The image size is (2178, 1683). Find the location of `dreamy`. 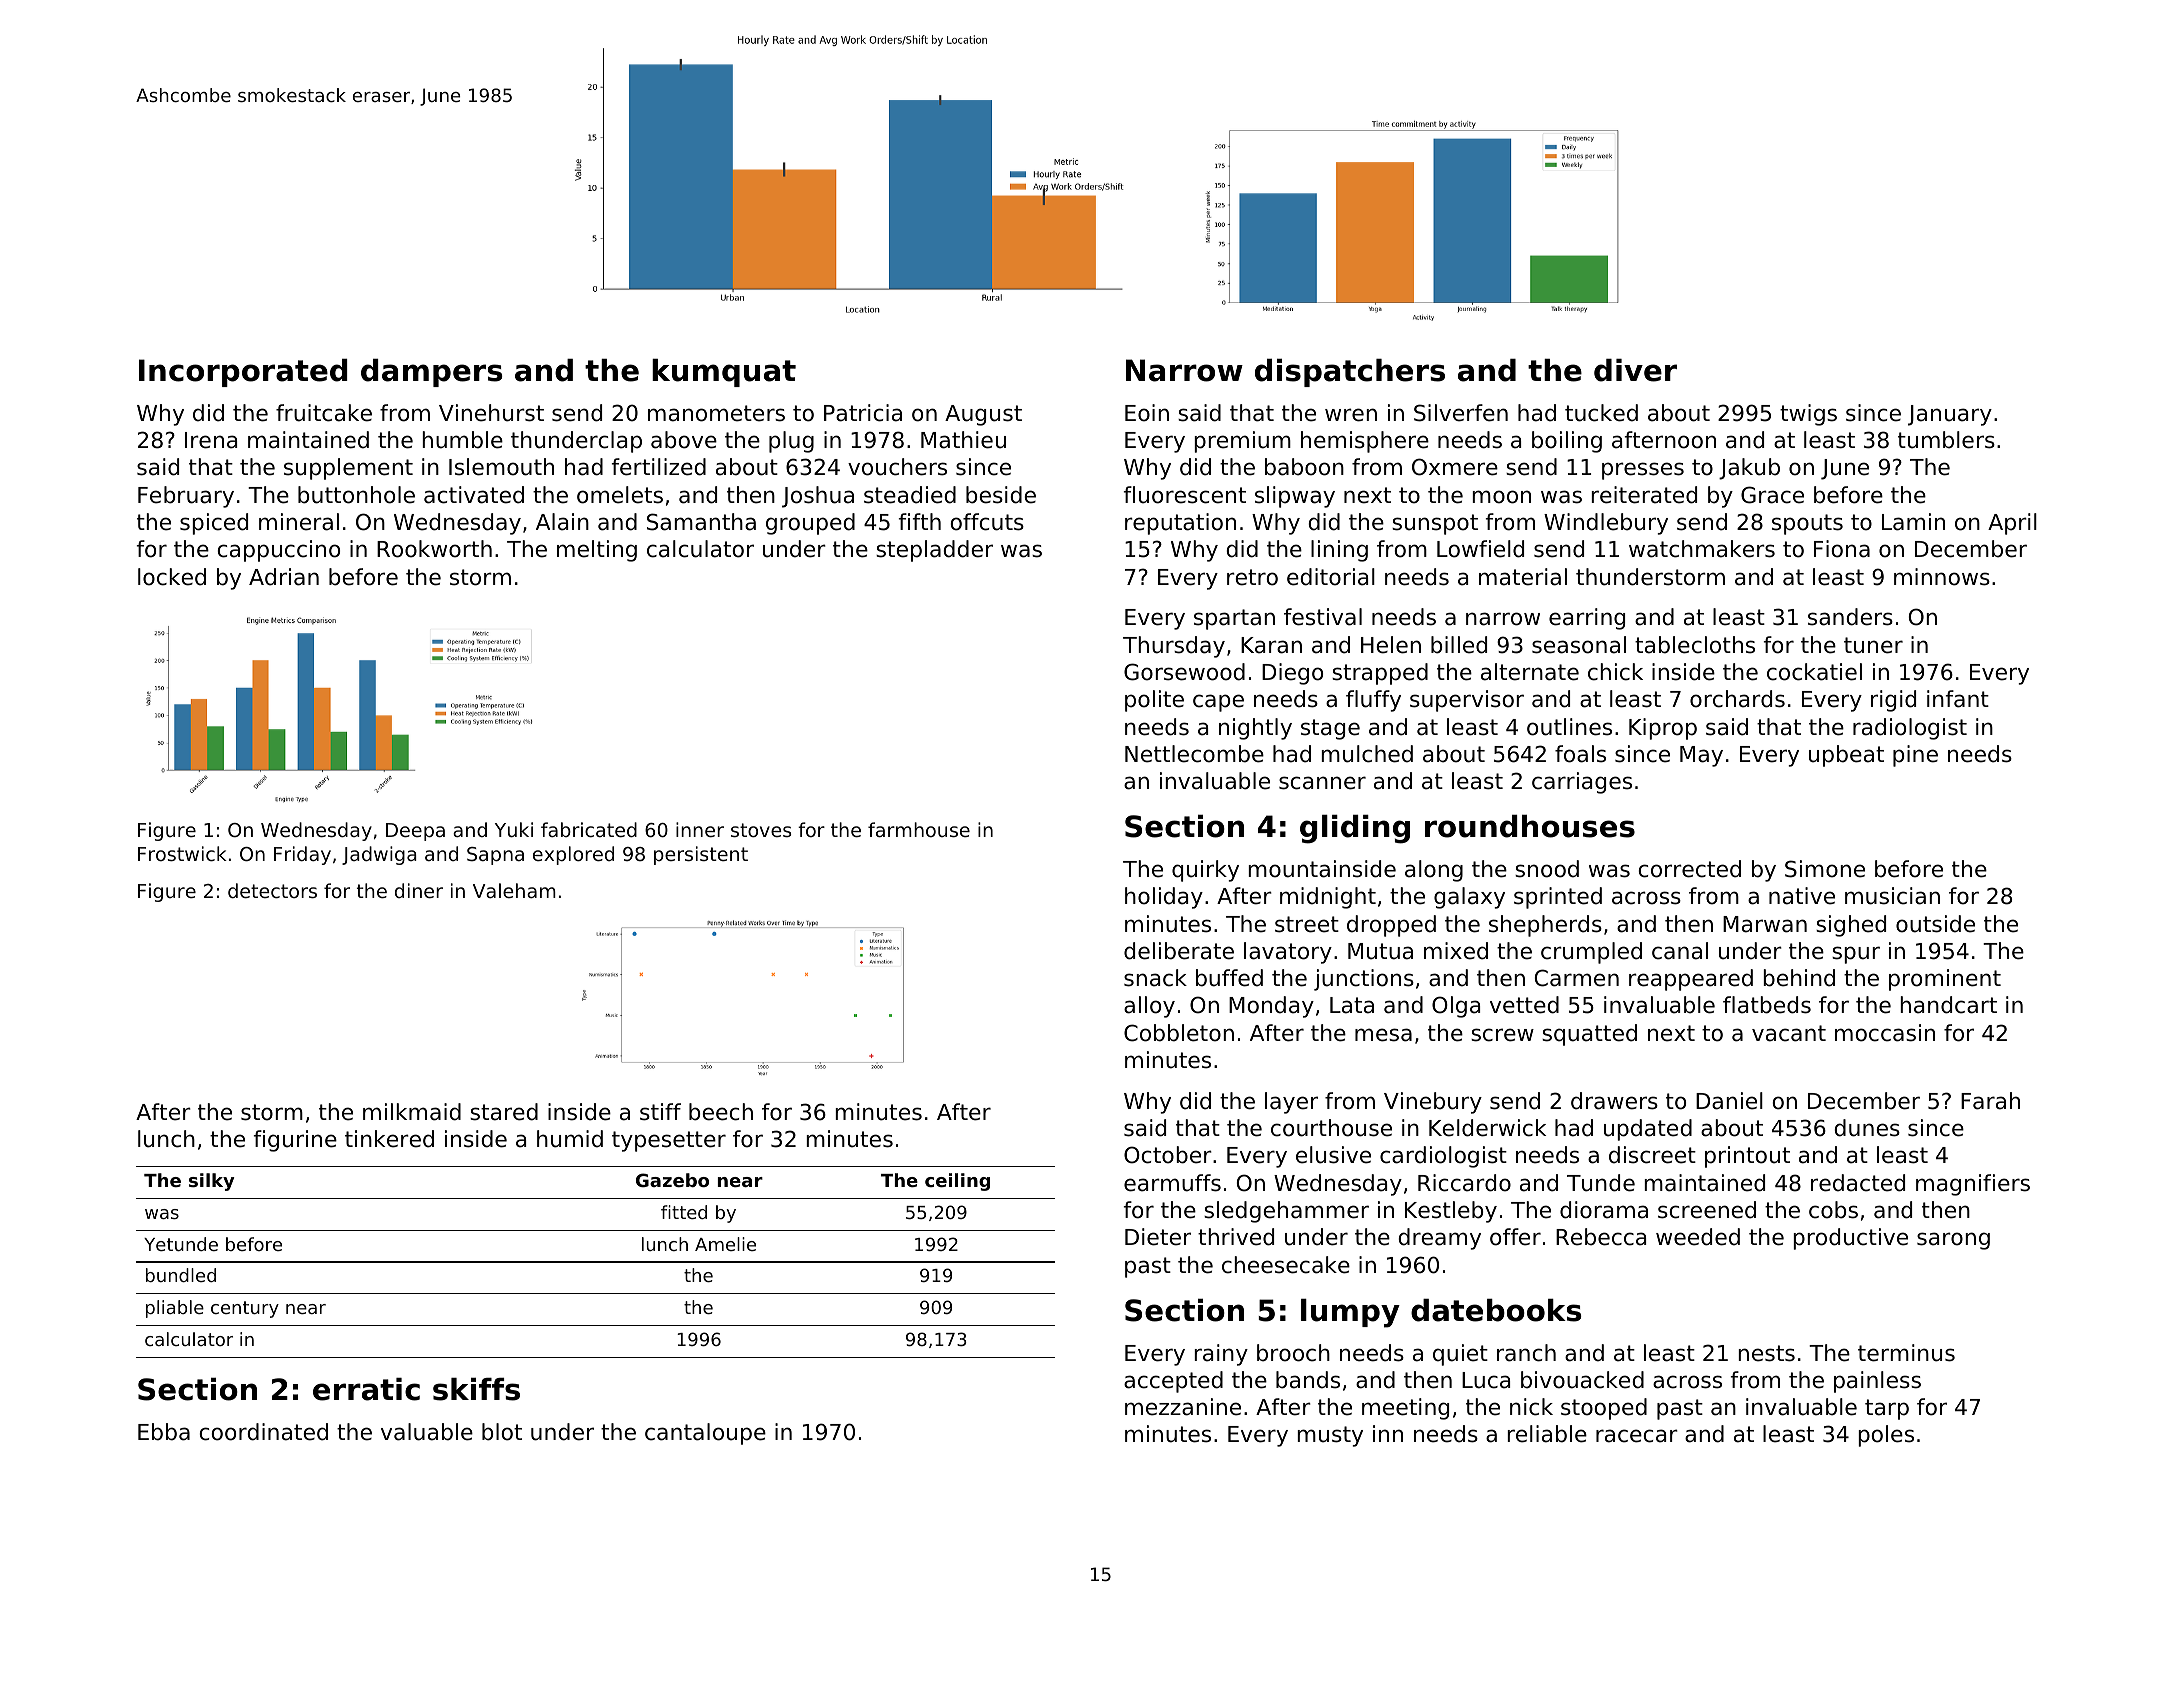

dreamy is located at coordinates (1439, 1239).
